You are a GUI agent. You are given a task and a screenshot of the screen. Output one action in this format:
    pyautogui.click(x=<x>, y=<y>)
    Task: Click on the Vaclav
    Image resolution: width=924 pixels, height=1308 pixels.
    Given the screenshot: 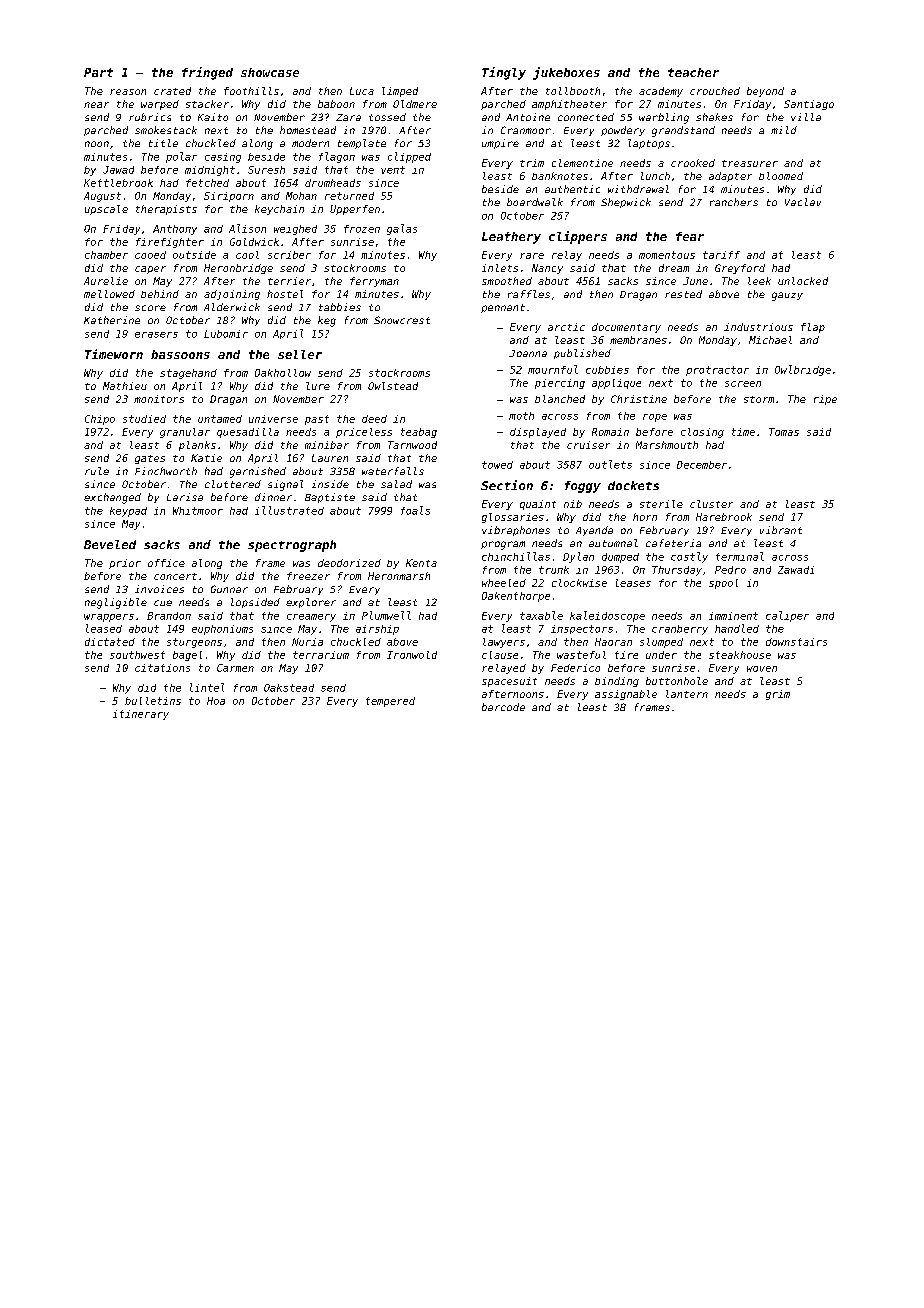 What is the action you would take?
    pyautogui.click(x=803, y=202)
